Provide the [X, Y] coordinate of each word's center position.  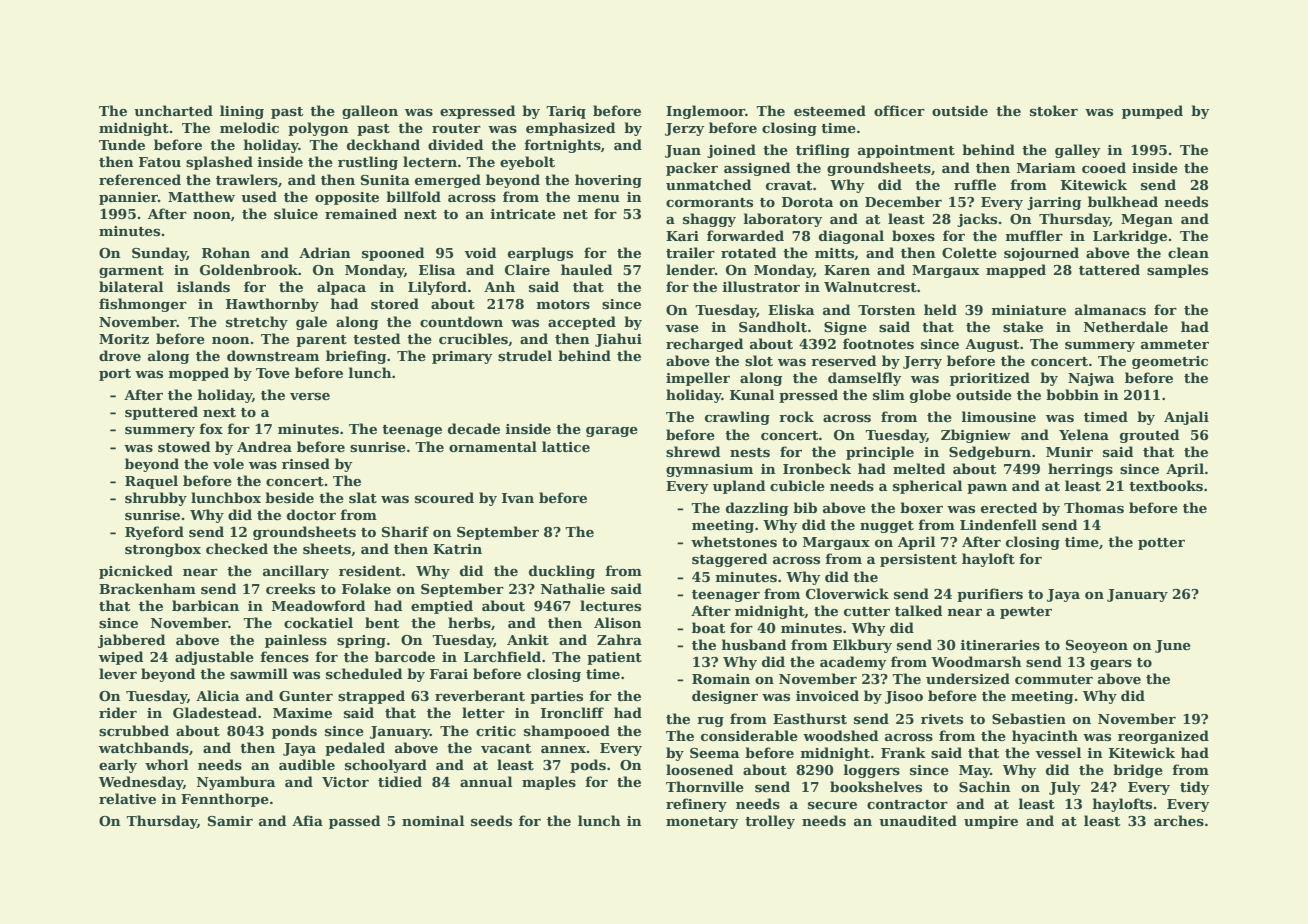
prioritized [990, 379]
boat [708, 627]
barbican [205, 605]
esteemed [830, 110]
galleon [370, 112]
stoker [1054, 110]
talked [918, 610]
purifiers [990, 595]
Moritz [124, 339]
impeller [698, 379]
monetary [702, 823]
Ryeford [154, 533]
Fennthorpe [225, 800]
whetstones [734, 541]
